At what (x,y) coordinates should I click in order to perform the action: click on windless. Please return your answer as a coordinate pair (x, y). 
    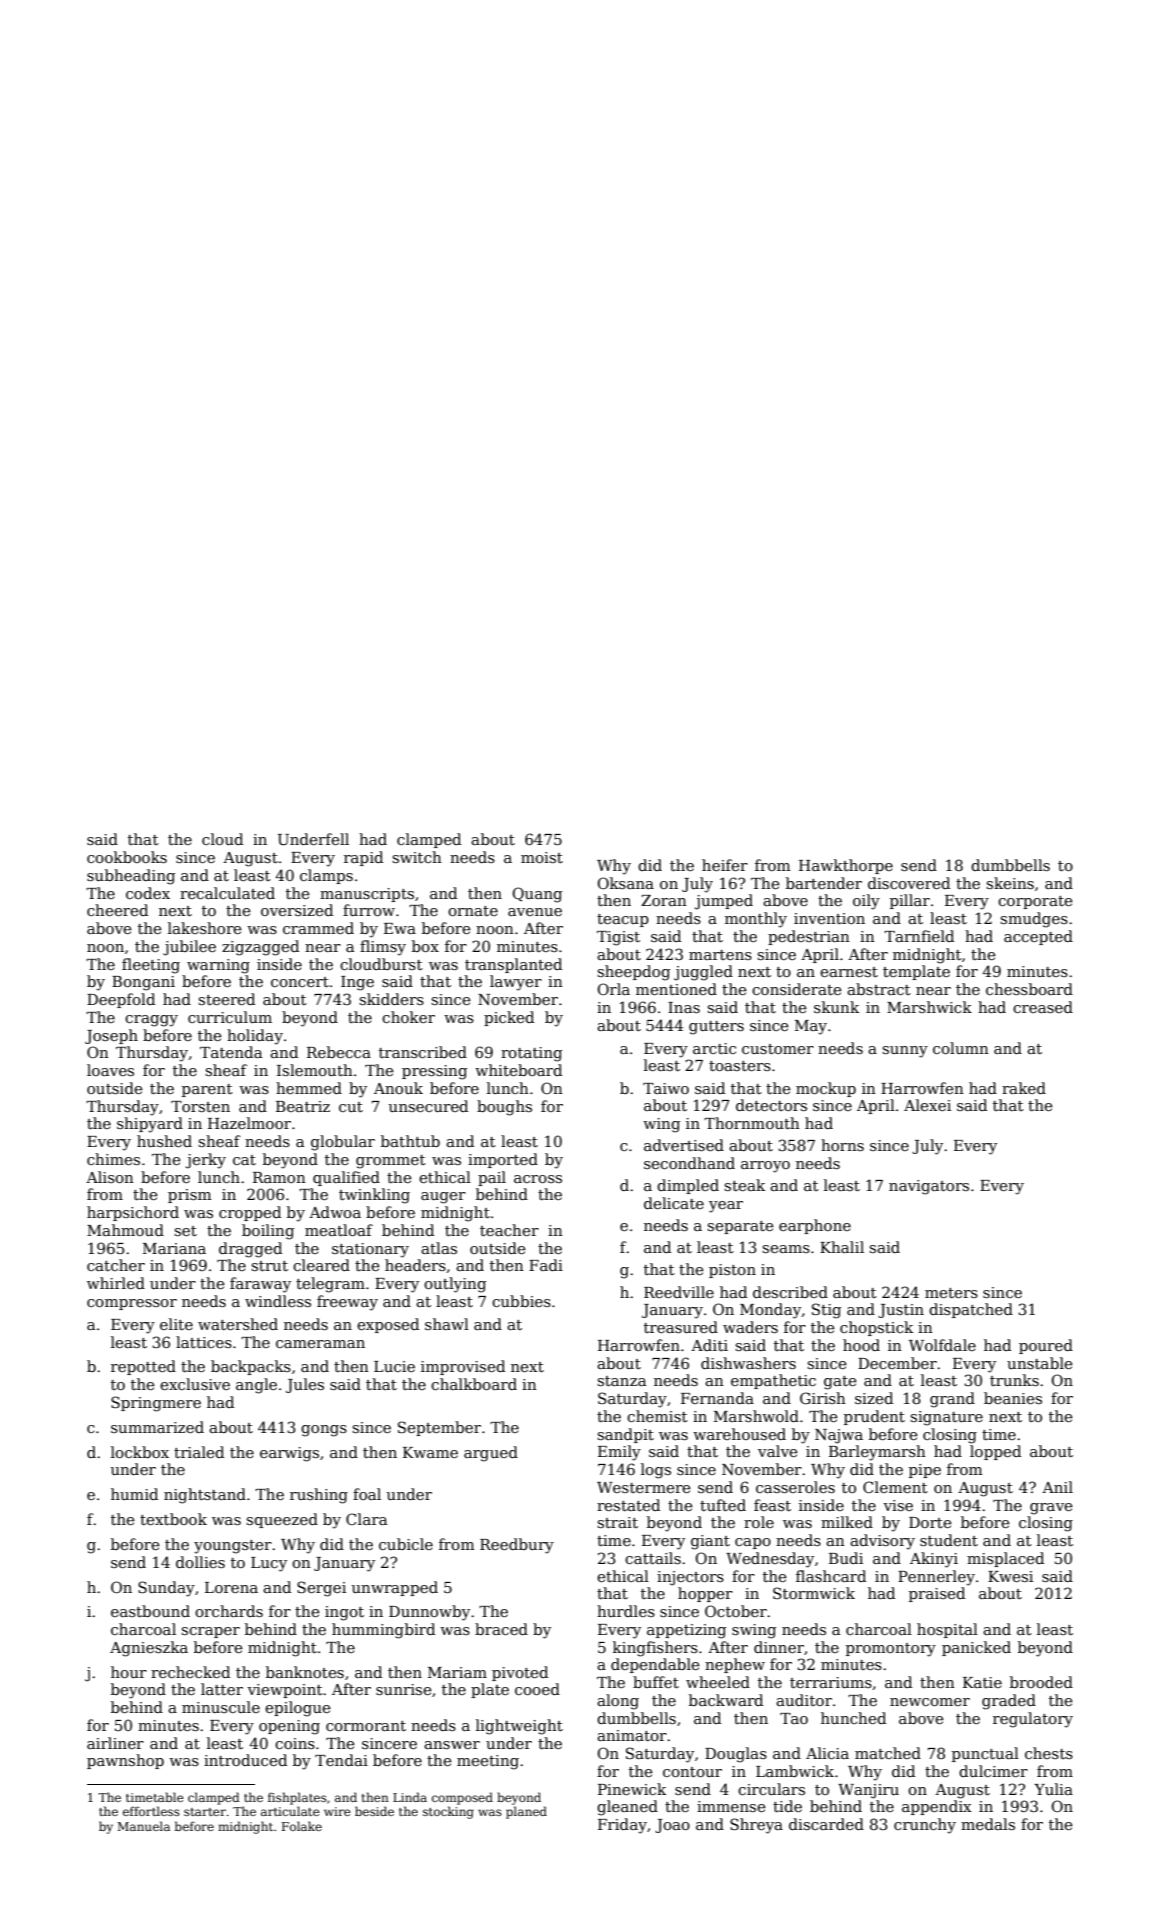
    Looking at the image, I should click on (278, 1301).
